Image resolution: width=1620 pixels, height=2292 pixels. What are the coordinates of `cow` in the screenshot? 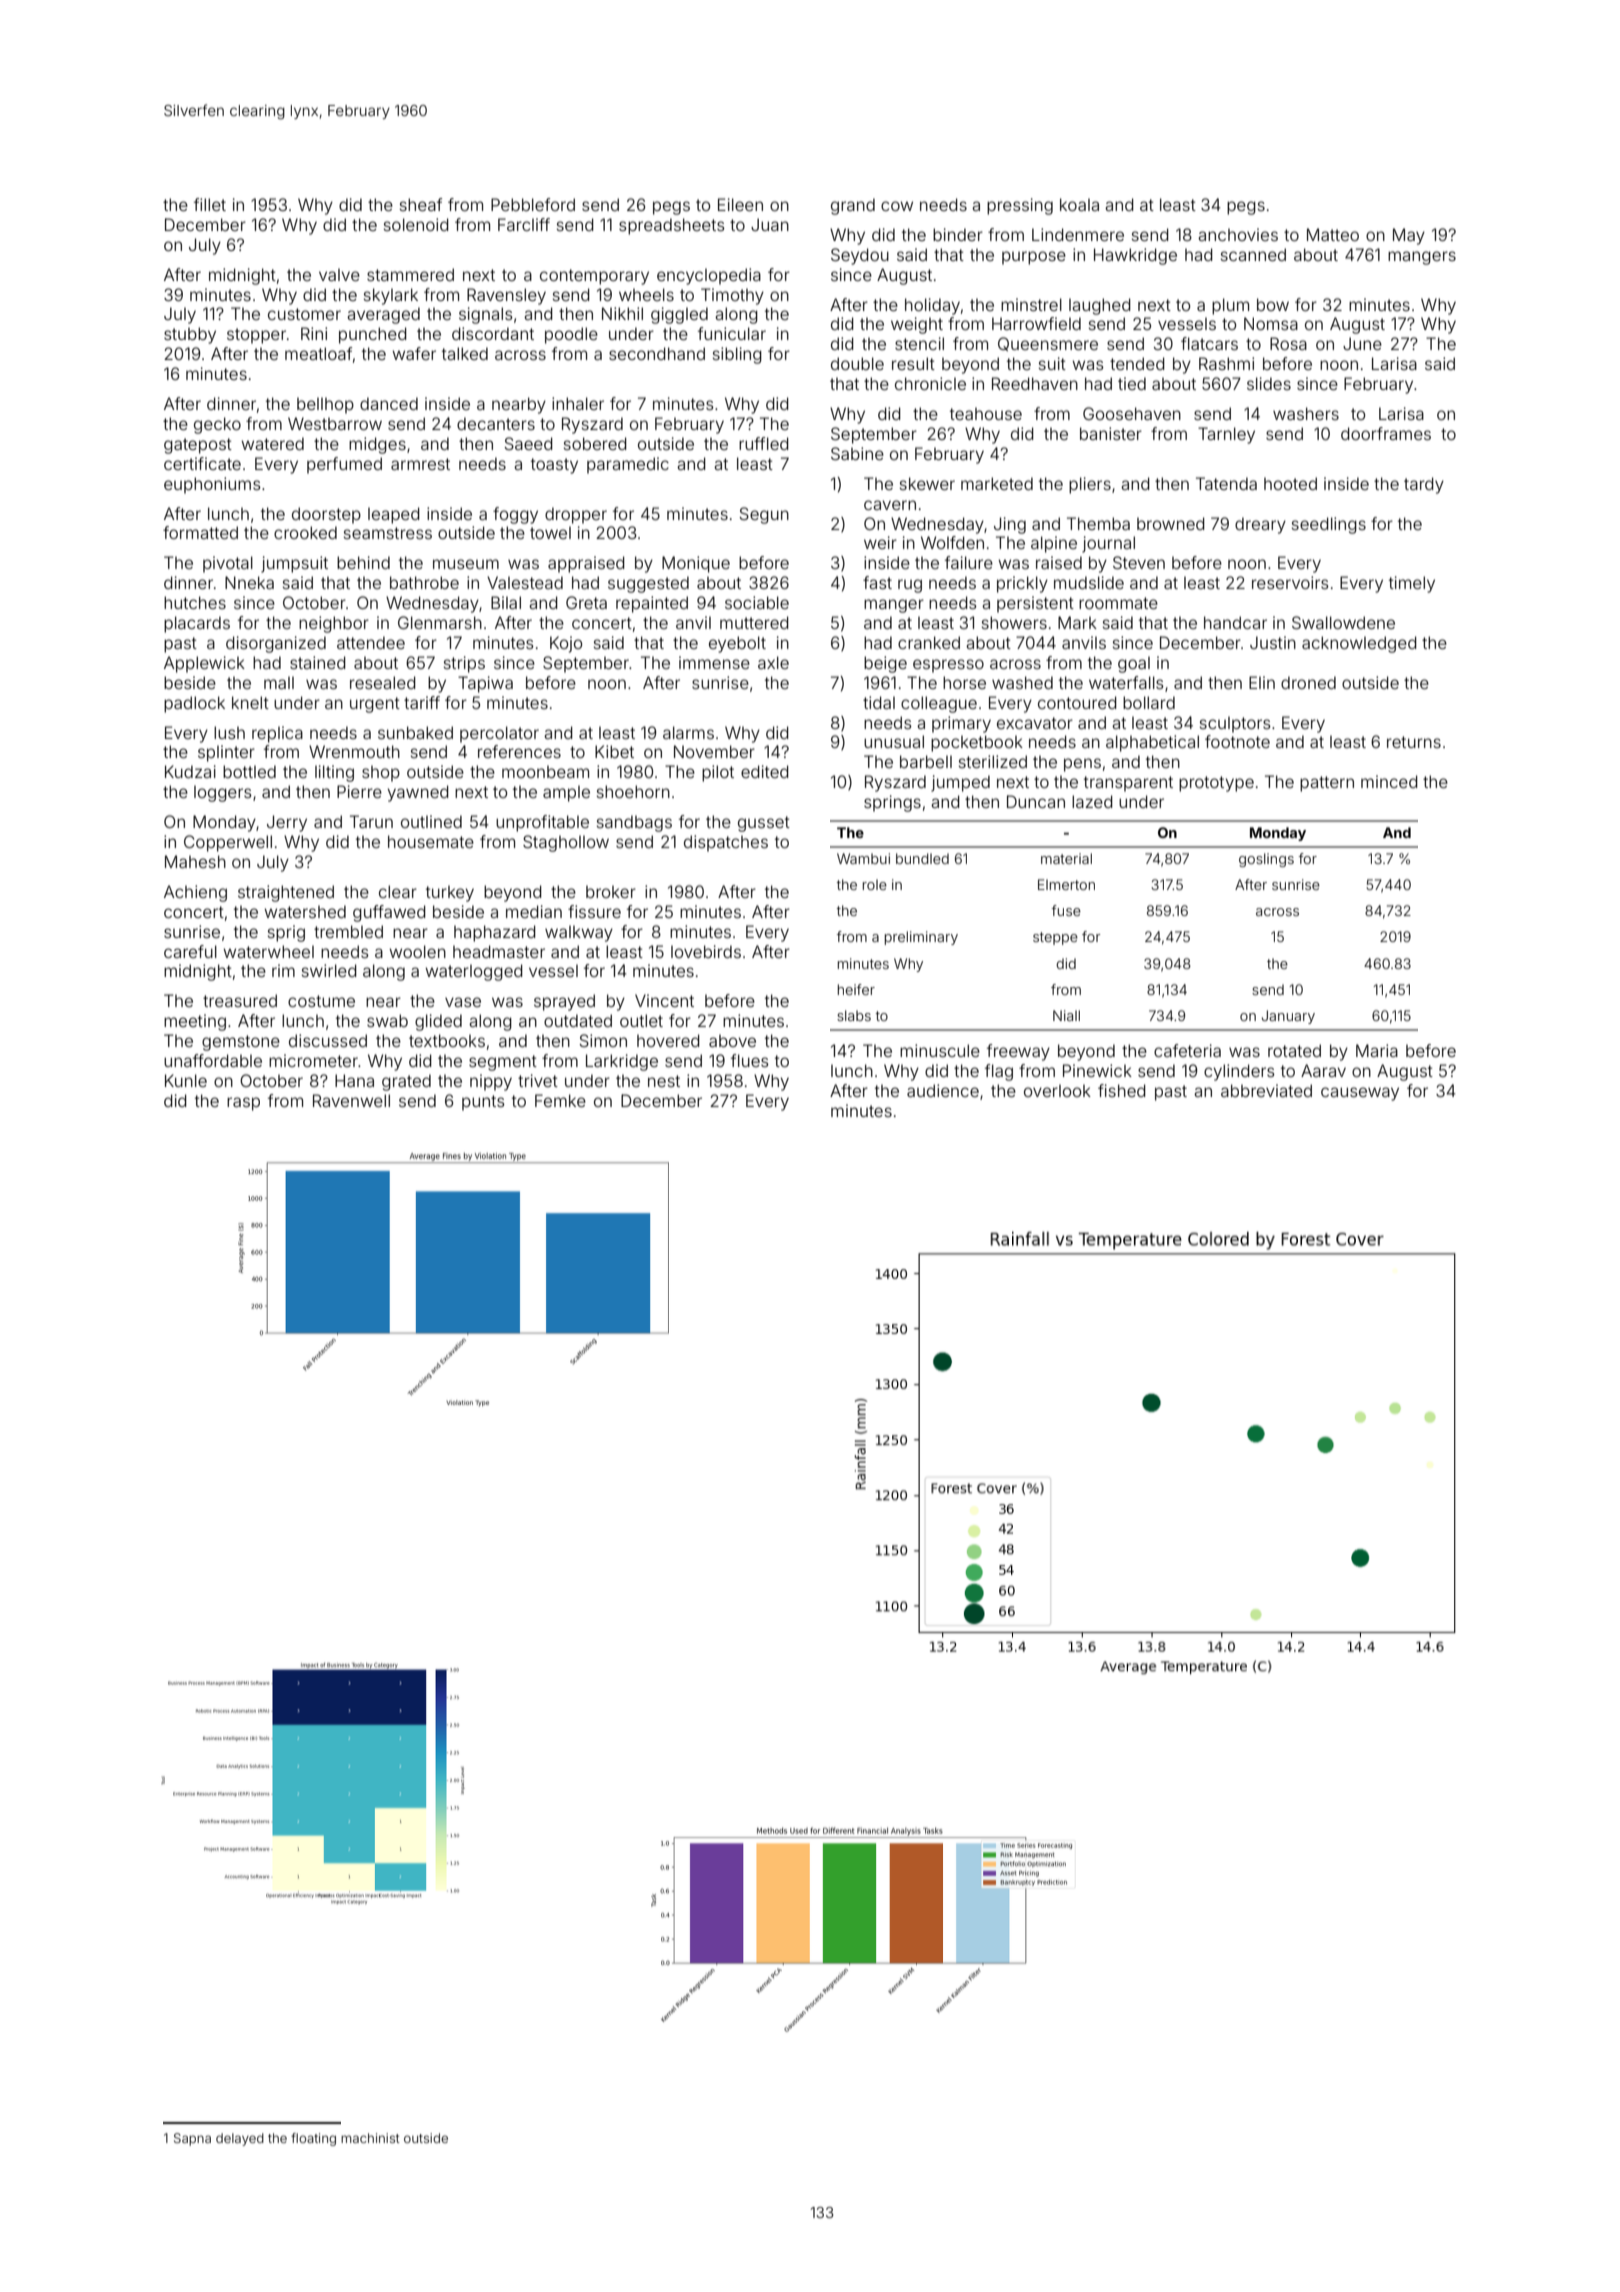 It's located at (897, 206).
